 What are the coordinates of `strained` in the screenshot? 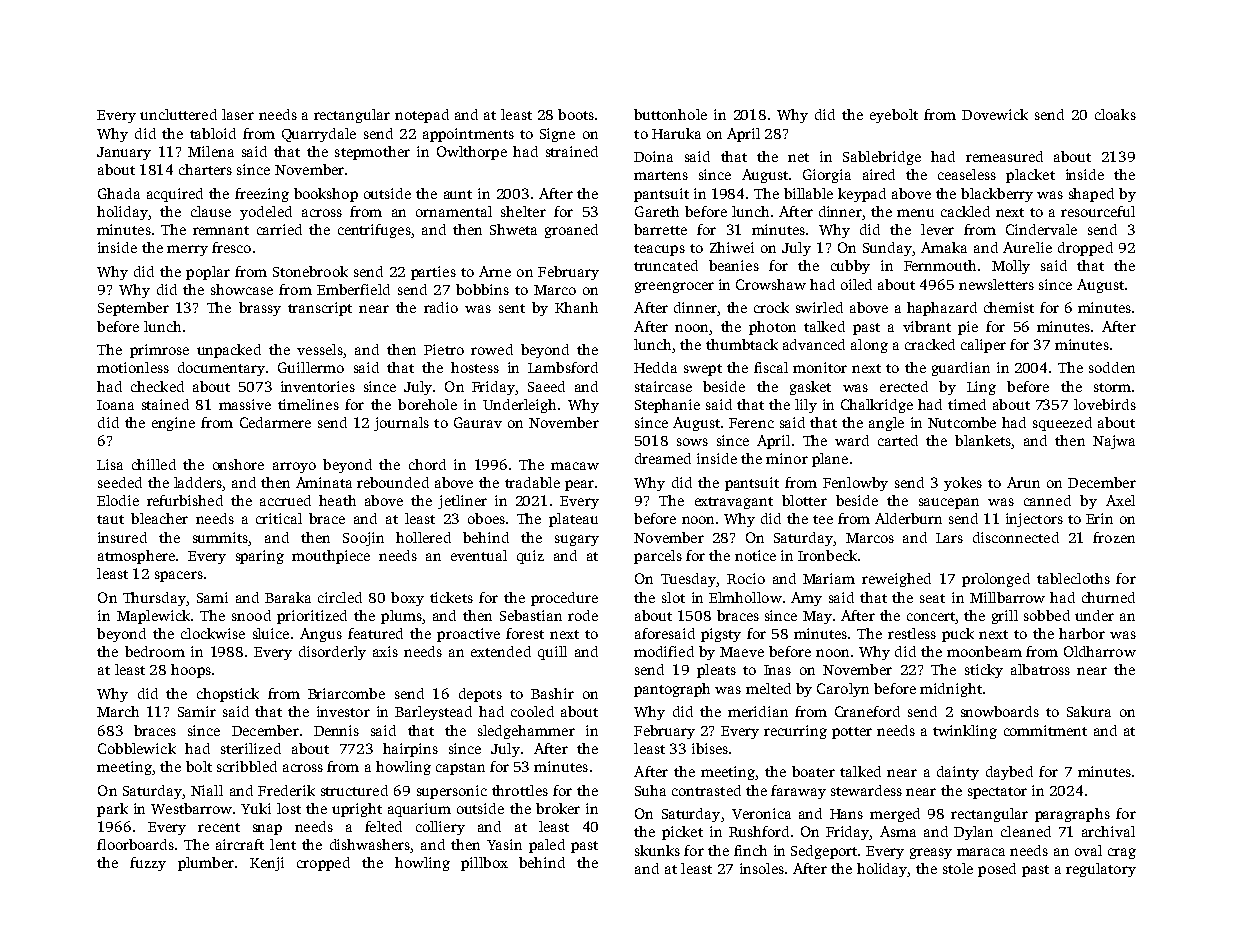 It's located at (572, 151).
